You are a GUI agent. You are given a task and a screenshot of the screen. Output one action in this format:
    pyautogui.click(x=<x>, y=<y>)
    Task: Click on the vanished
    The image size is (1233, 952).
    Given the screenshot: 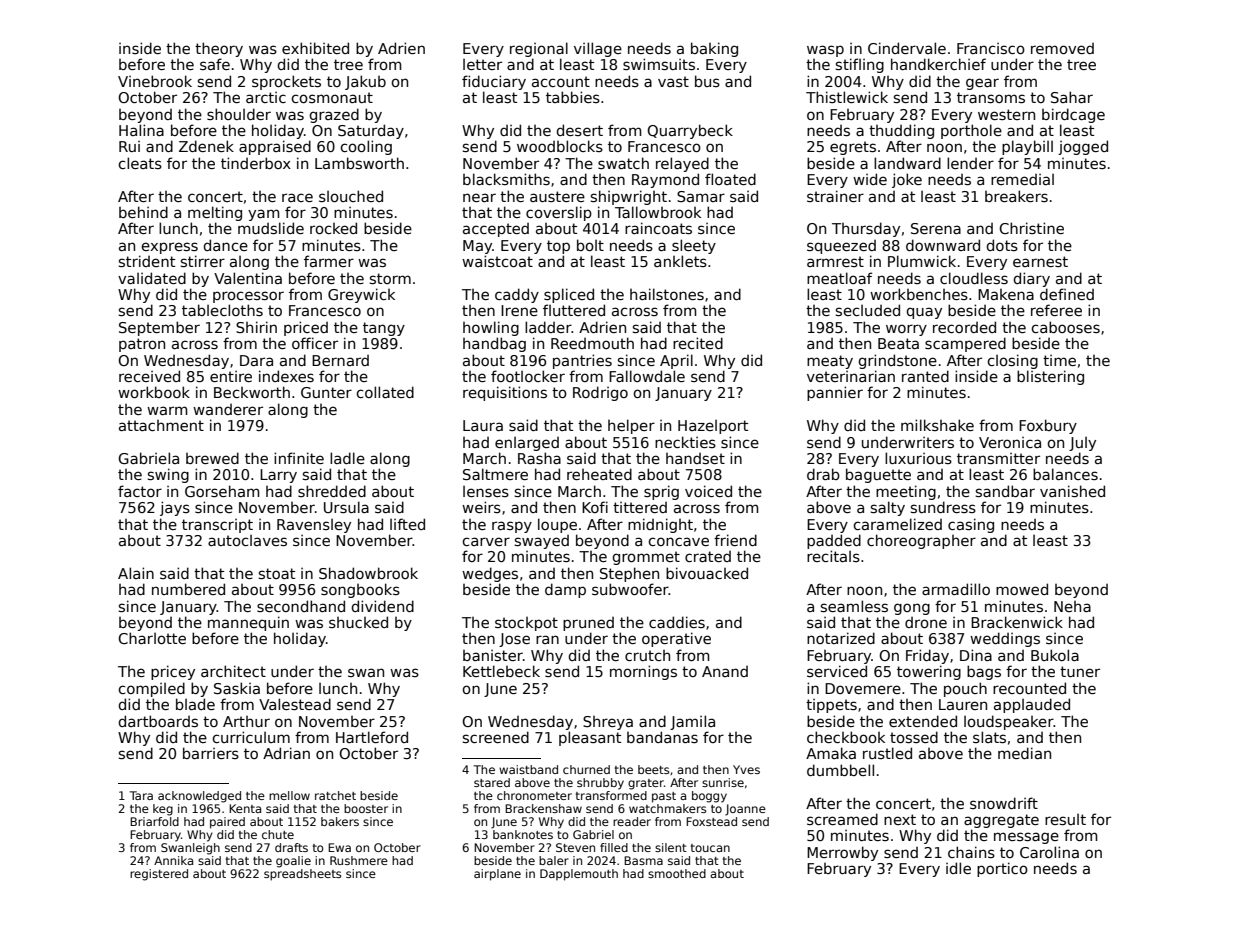 What is the action you would take?
    pyautogui.click(x=1072, y=491)
